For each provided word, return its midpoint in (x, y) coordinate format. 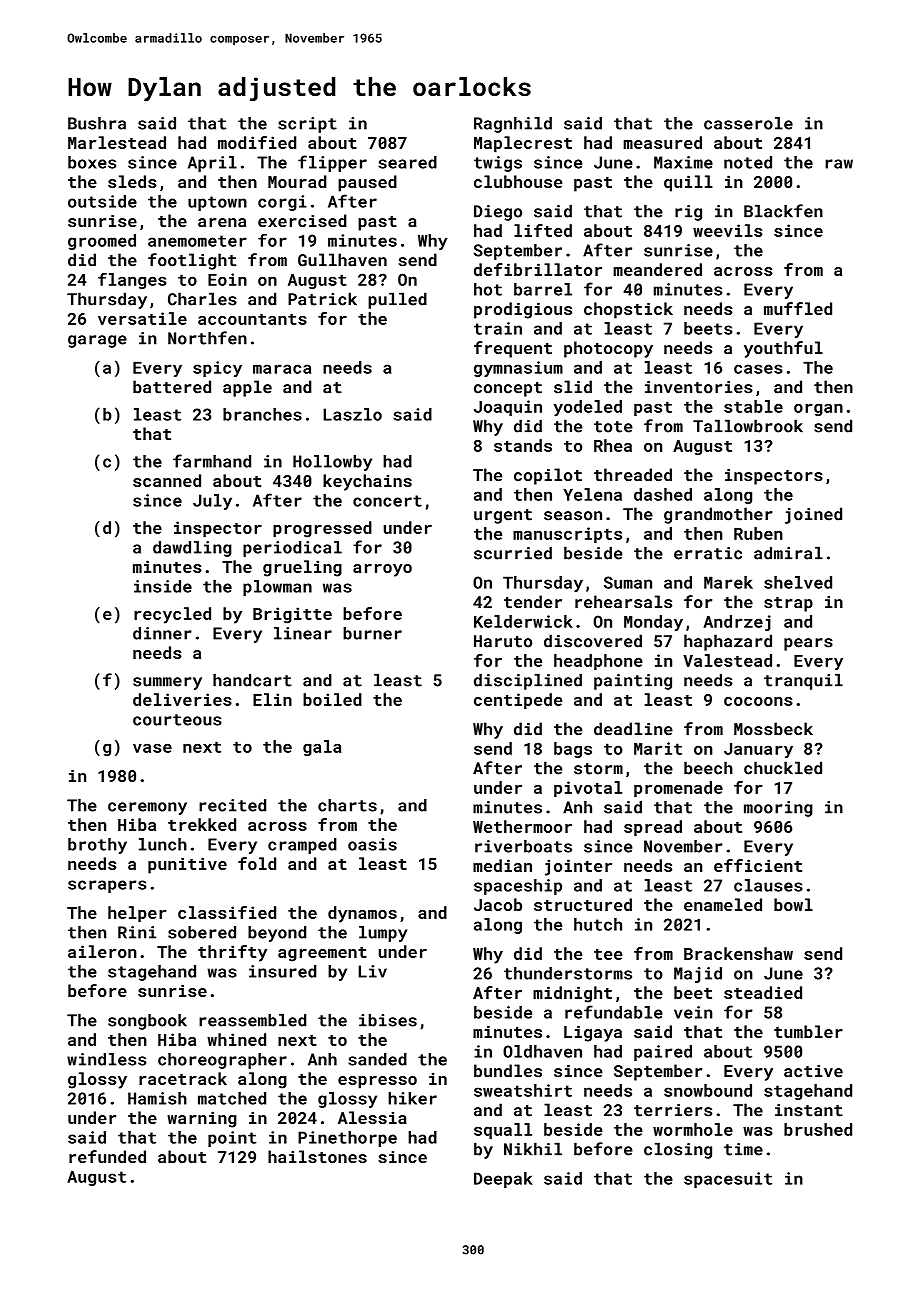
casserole (748, 123)
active (813, 1071)
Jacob (498, 904)
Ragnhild (513, 125)
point (232, 1139)
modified (257, 142)
